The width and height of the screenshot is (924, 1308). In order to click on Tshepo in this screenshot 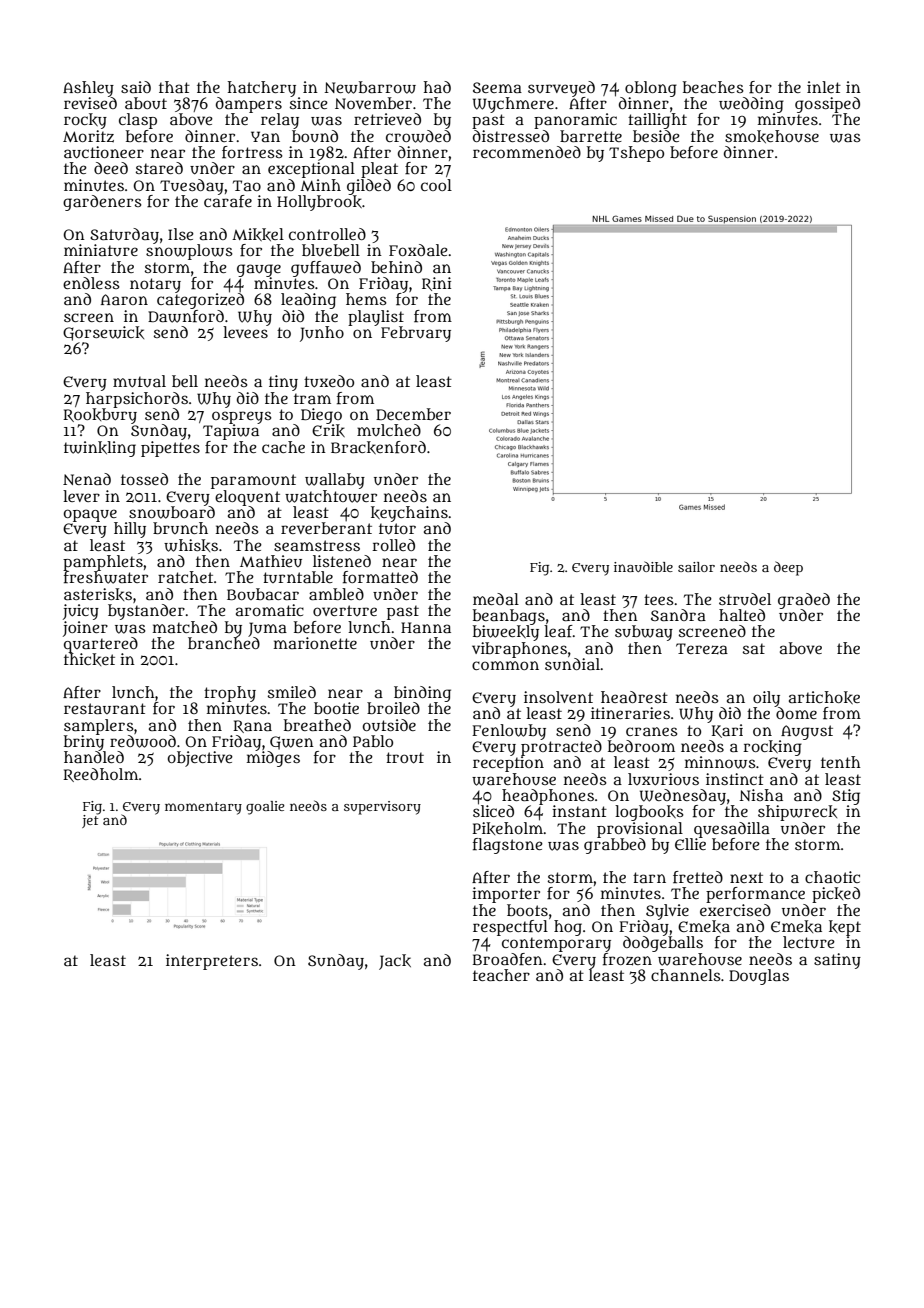, I will do `click(636, 154)`.
